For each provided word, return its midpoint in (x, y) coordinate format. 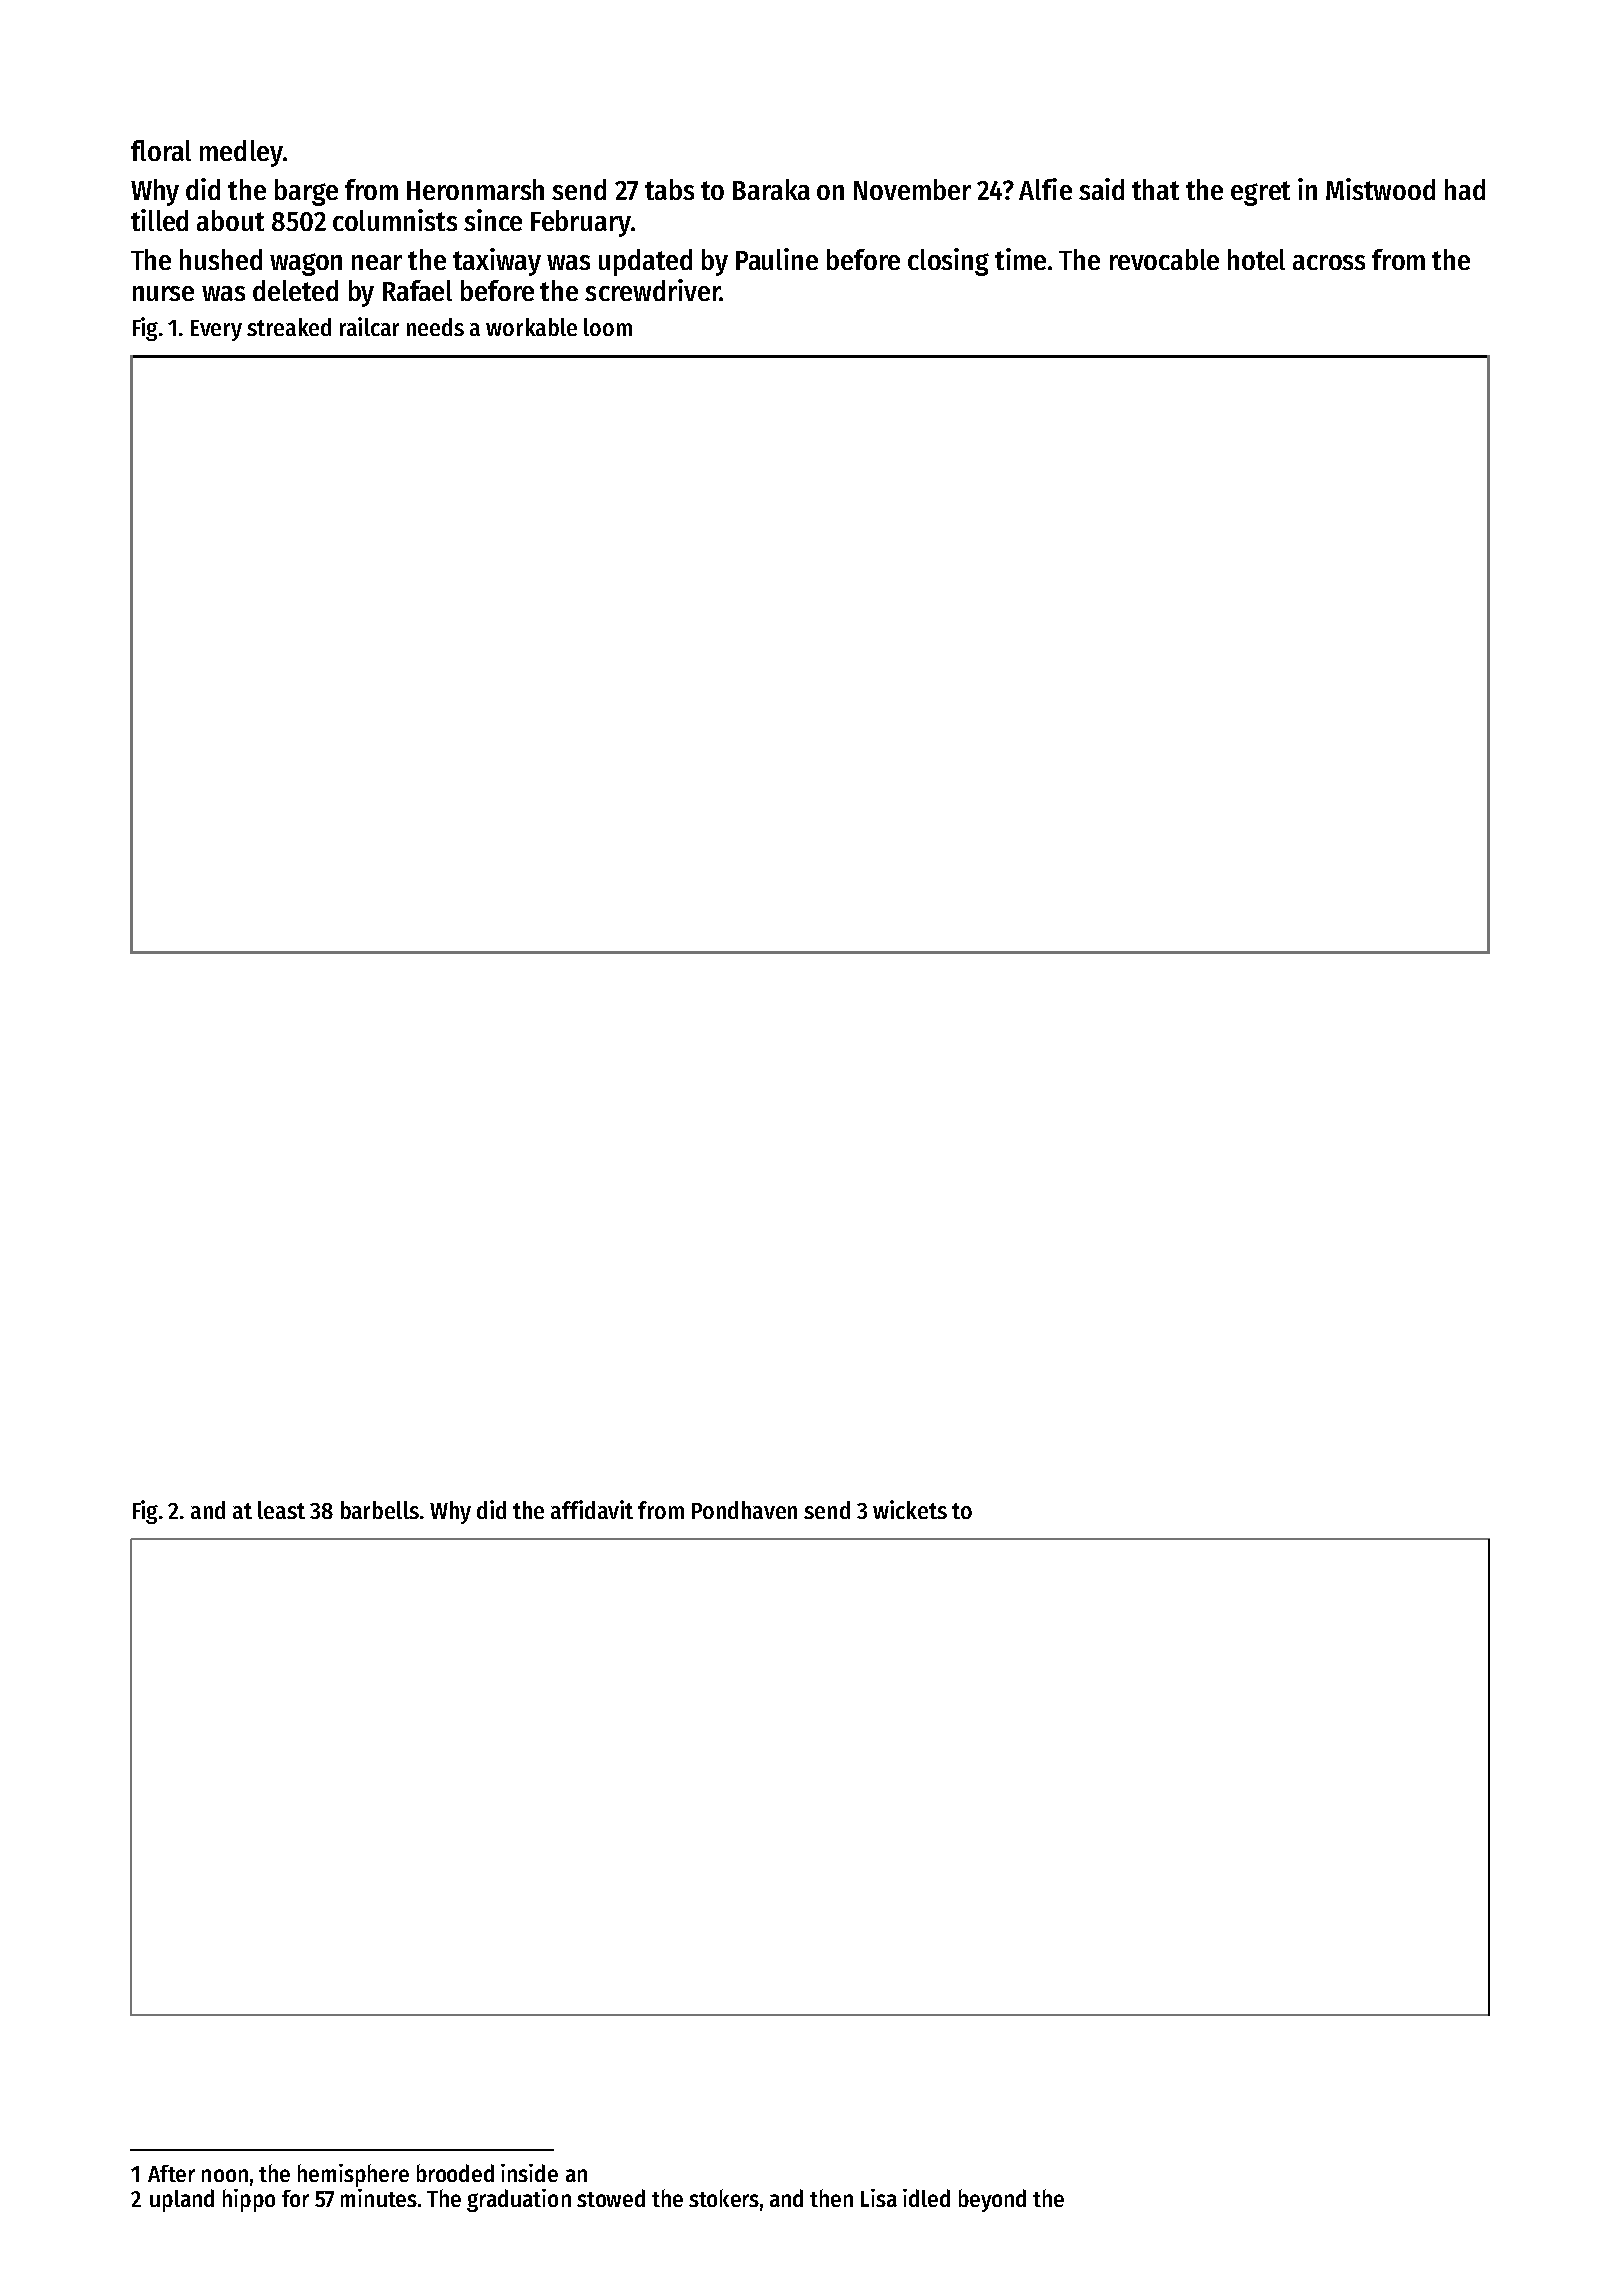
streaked (289, 327)
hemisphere (353, 2175)
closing (948, 262)
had (1465, 189)
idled (926, 2198)
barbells (380, 1510)
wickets (910, 1509)
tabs (669, 189)
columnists (395, 220)
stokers (724, 2198)
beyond (992, 2200)
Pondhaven (744, 1510)
